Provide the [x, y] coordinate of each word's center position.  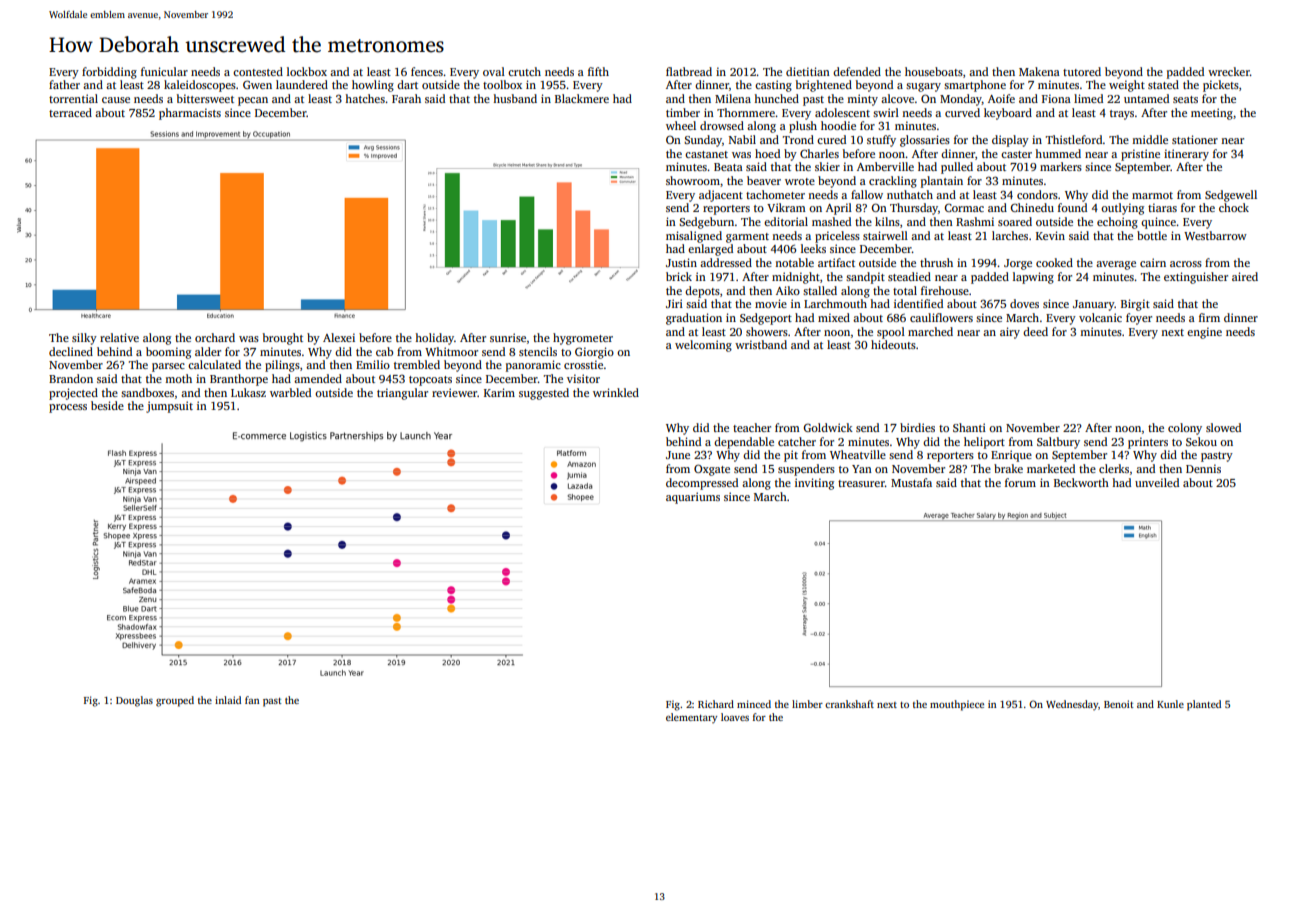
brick [679, 276]
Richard [716, 704]
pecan [253, 101]
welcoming [703, 346]
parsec [168, 367]
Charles [819, 153]
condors [1037, 194]
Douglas [134, 701]
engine [1204, 333]
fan [252, 700]
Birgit [1135, 305]
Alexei [339, 337]
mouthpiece [957, 705]
